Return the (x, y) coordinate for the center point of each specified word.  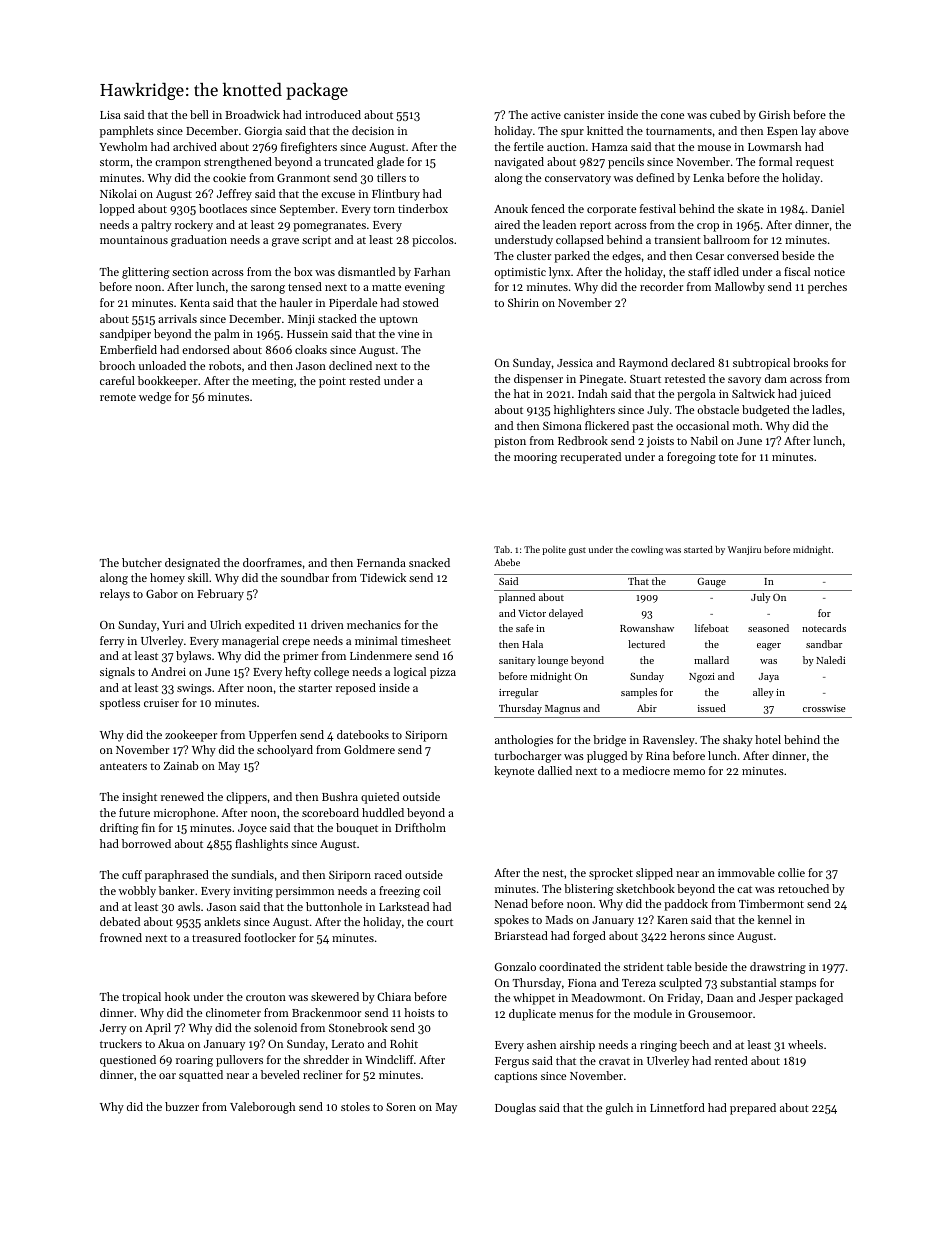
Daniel (827, 208)
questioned (128, 1061)
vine (408, 334)
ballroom (726, 239)
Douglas (515, 1109)
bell (199, 114)
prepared (753, 1109)
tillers (391, 177)
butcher (142, 562)
